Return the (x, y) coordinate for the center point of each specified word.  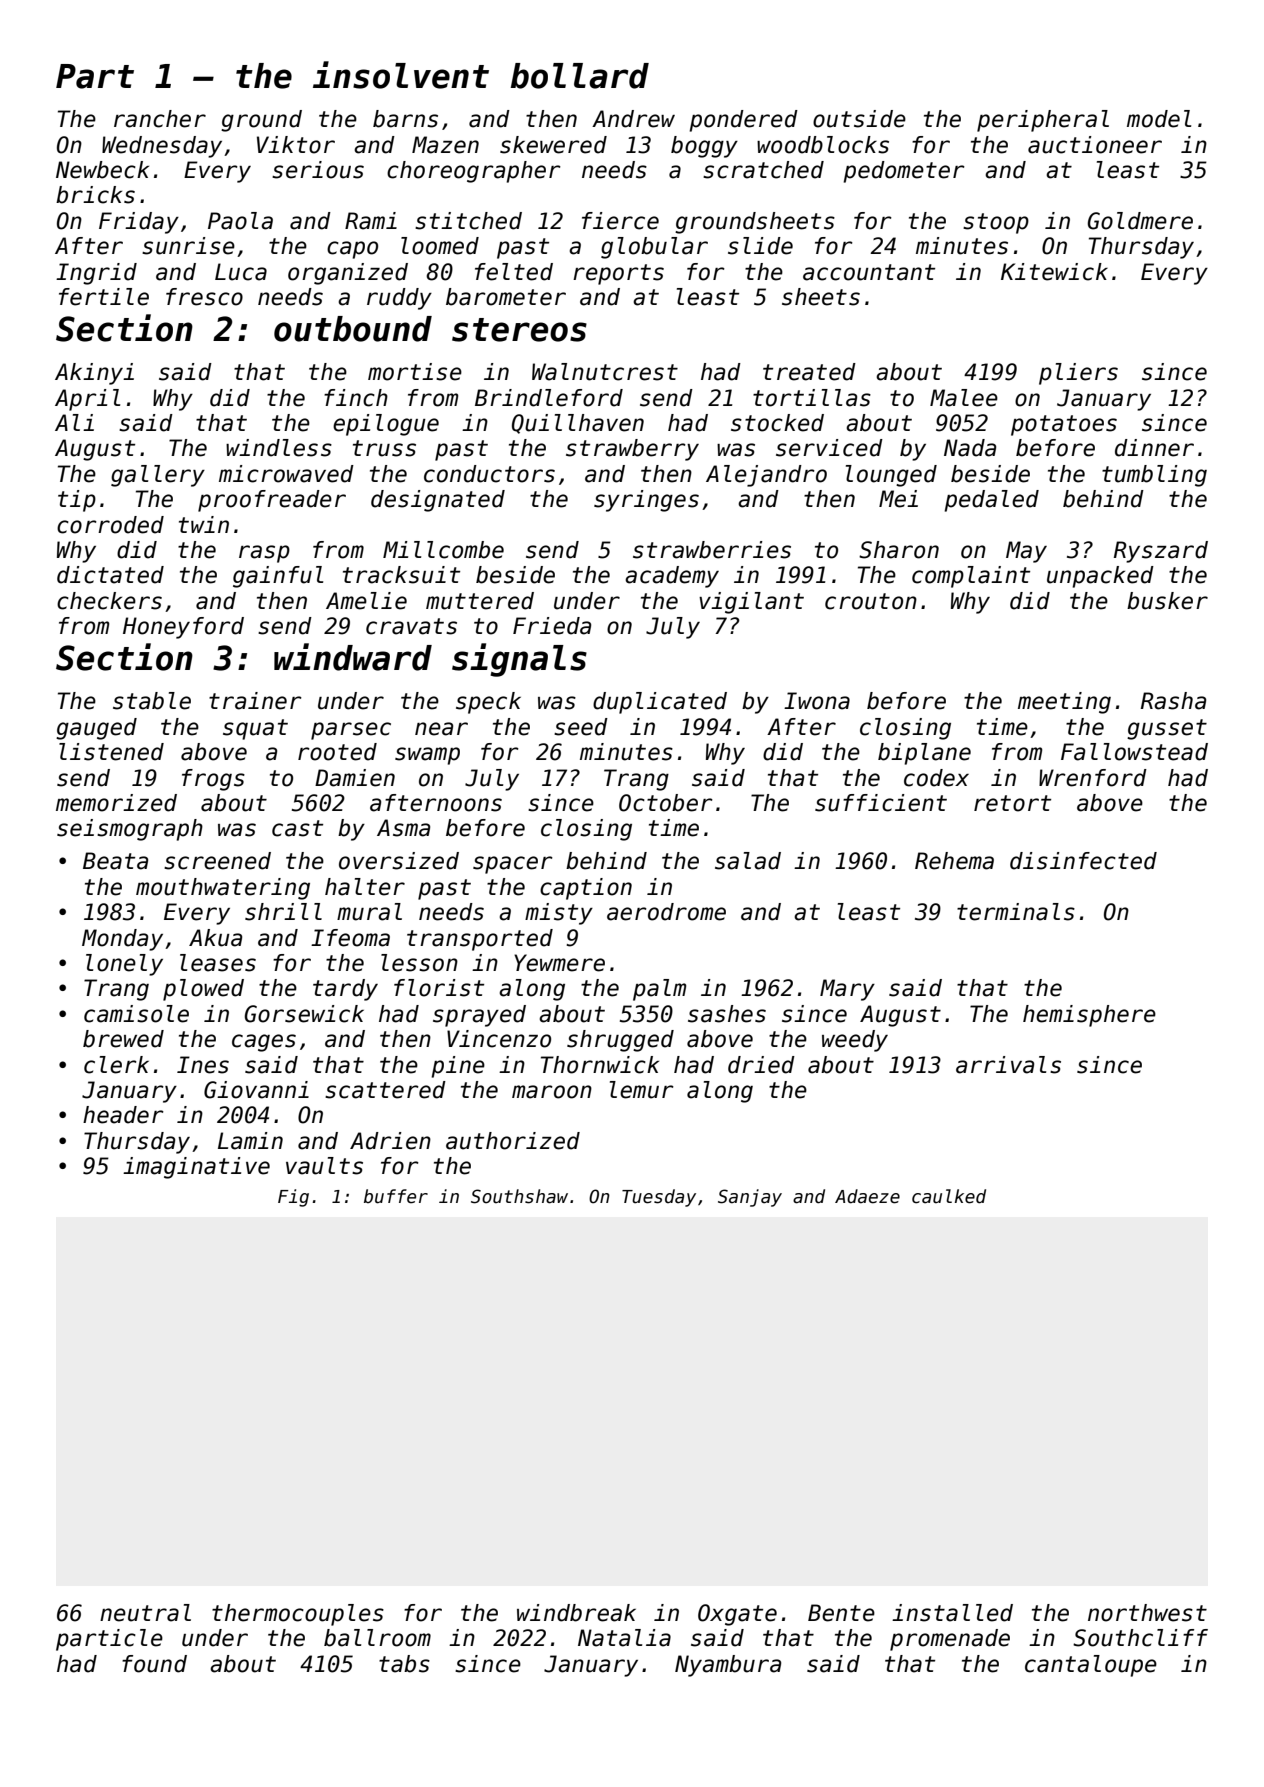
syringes (646, 501)
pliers (1078, 374)
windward (353, 657)
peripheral (1043, 121)
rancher (160, 119)
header (123, 1115)
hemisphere (1089, 1016)
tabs (404, 1664)
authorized (513, 1141)
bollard (579, 76)
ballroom (377, 1638)
